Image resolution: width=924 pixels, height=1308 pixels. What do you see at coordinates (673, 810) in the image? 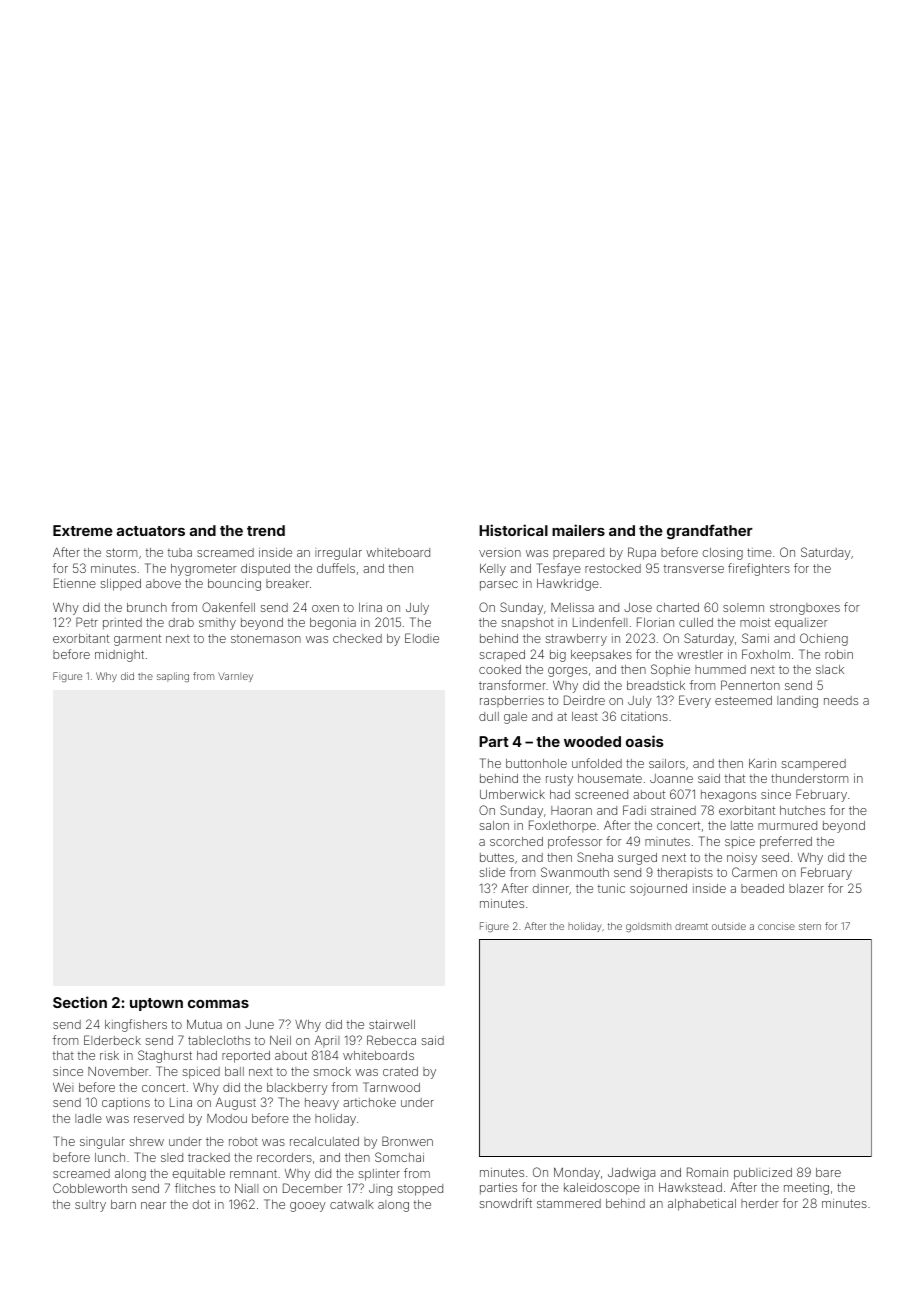
I see `strained` at bounding box center [673, 810].
